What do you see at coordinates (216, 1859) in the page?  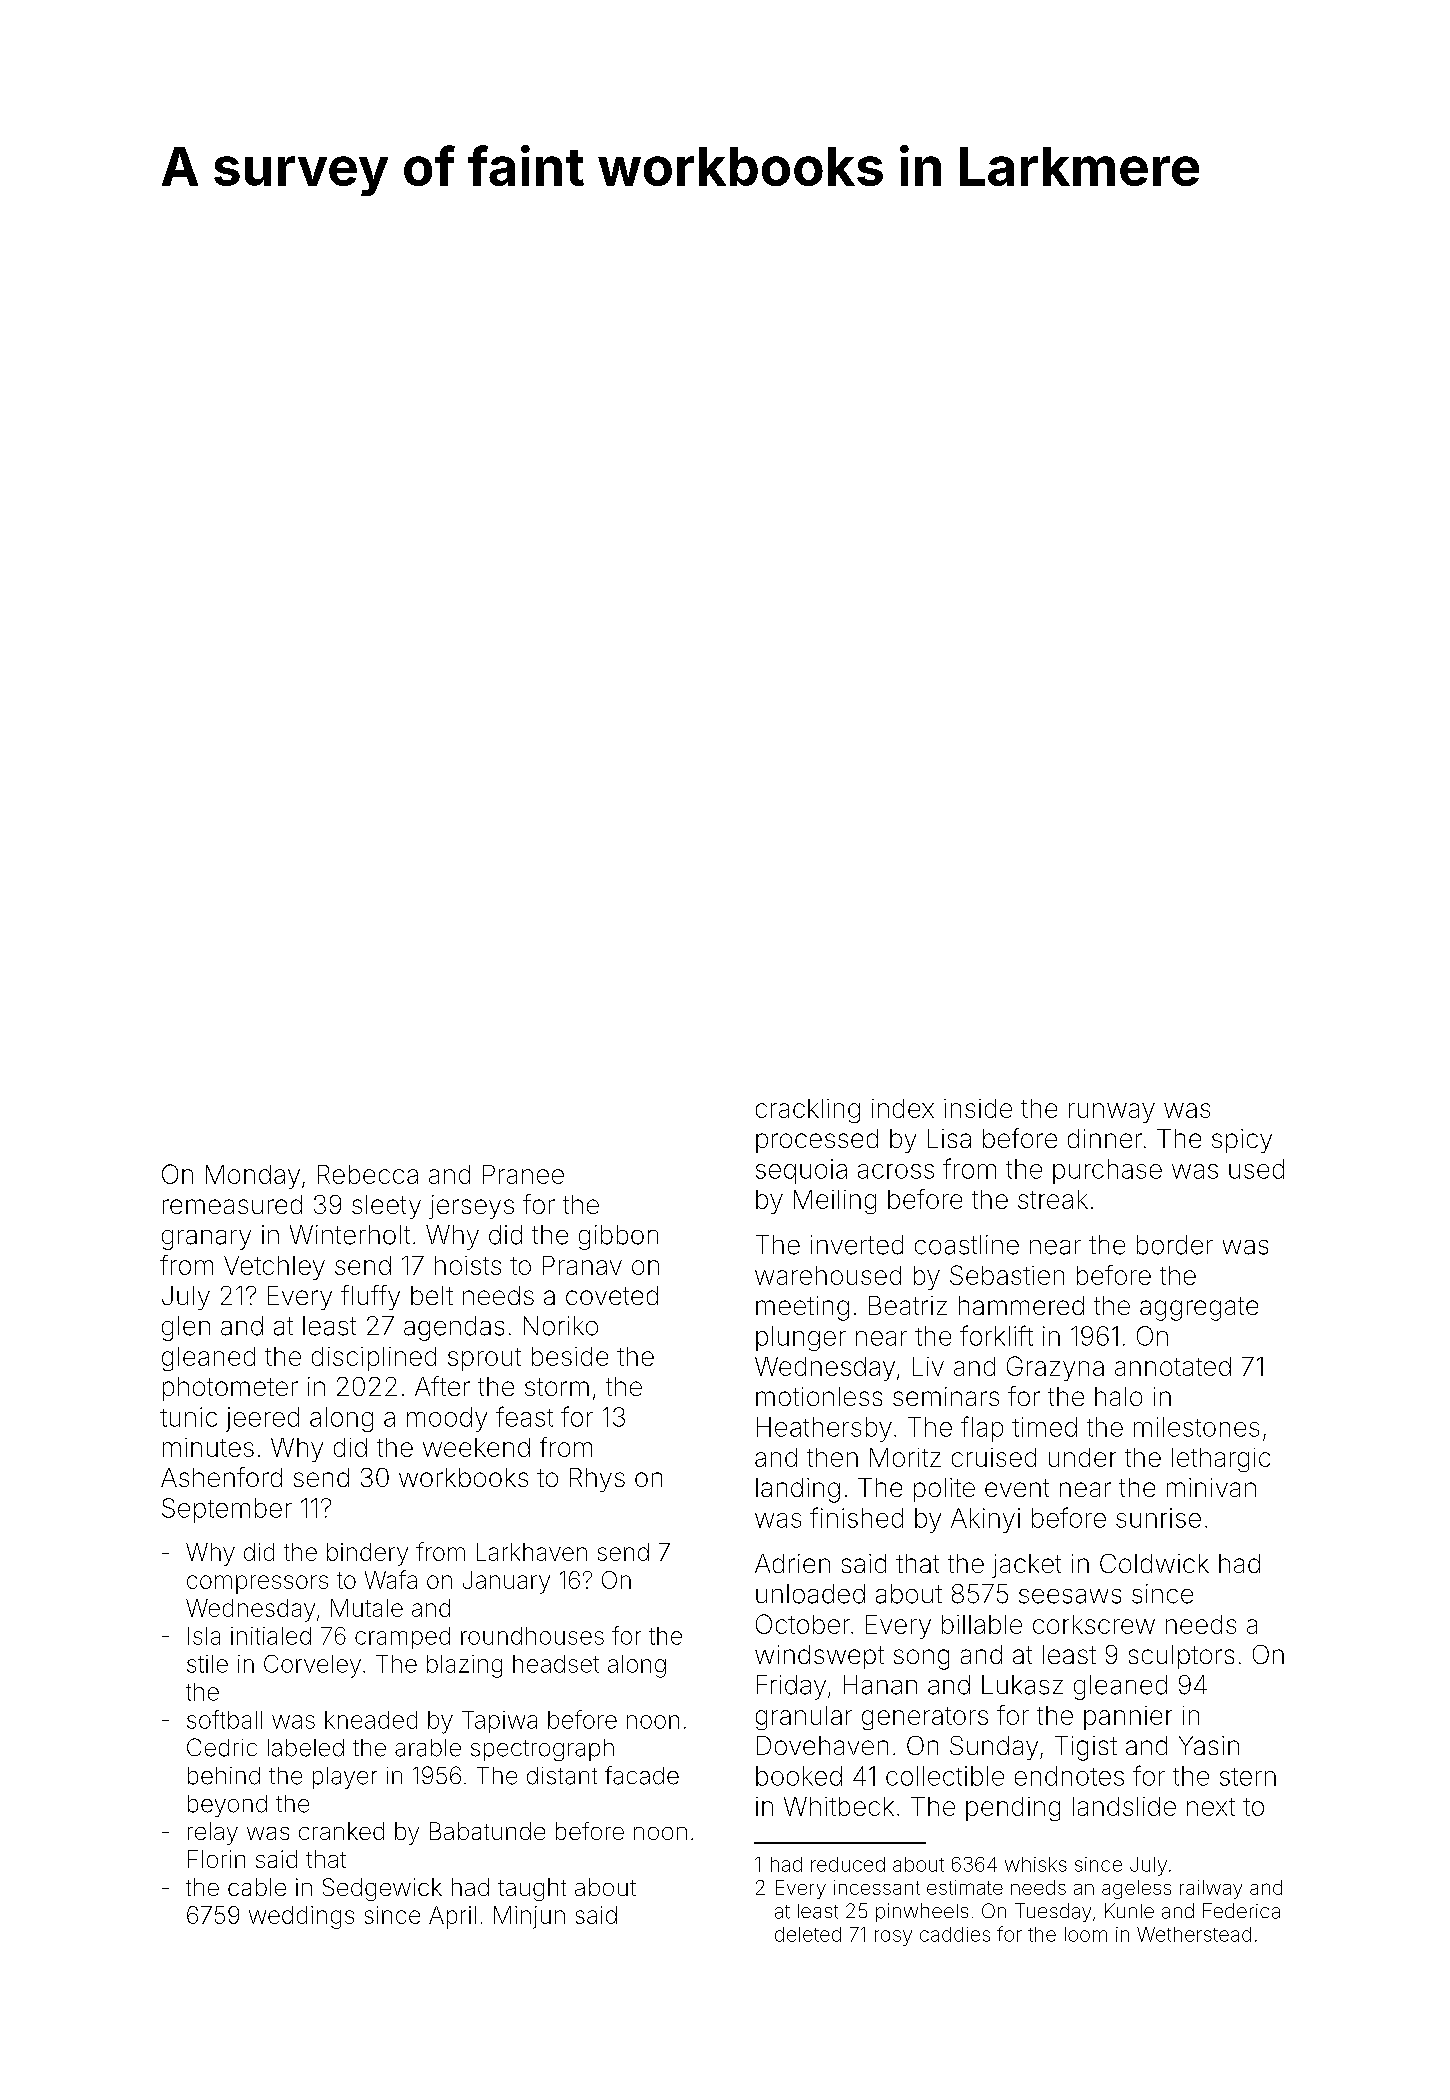 I see `Florin` at bounding box center [216, 1859].
